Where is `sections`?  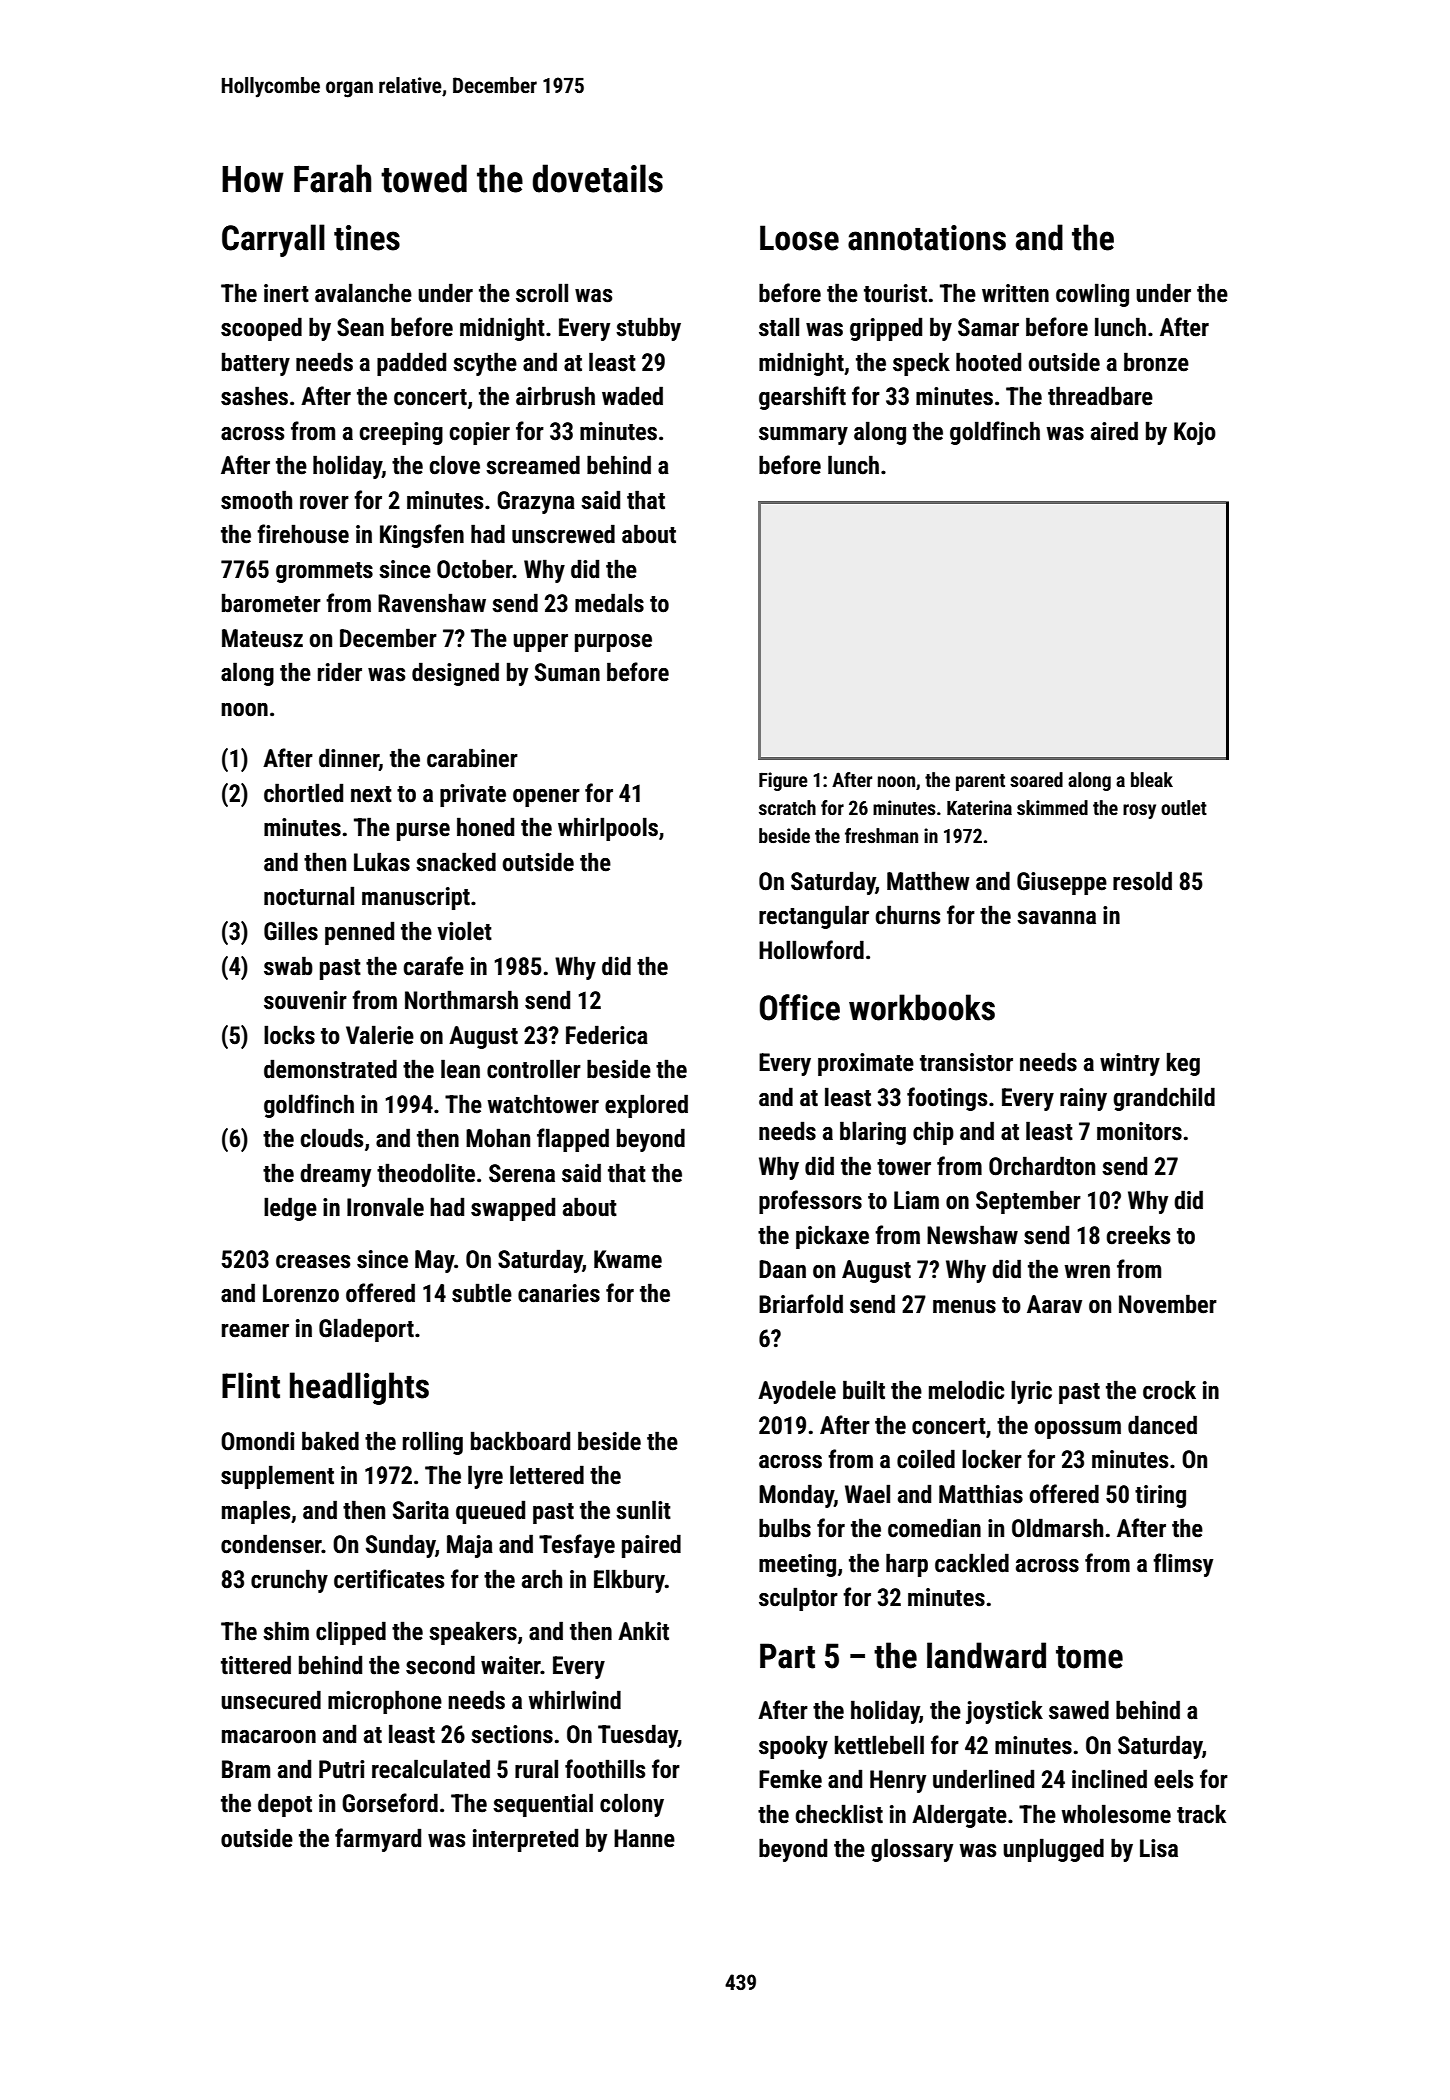 sections is located at coordinates (512, 1734).
